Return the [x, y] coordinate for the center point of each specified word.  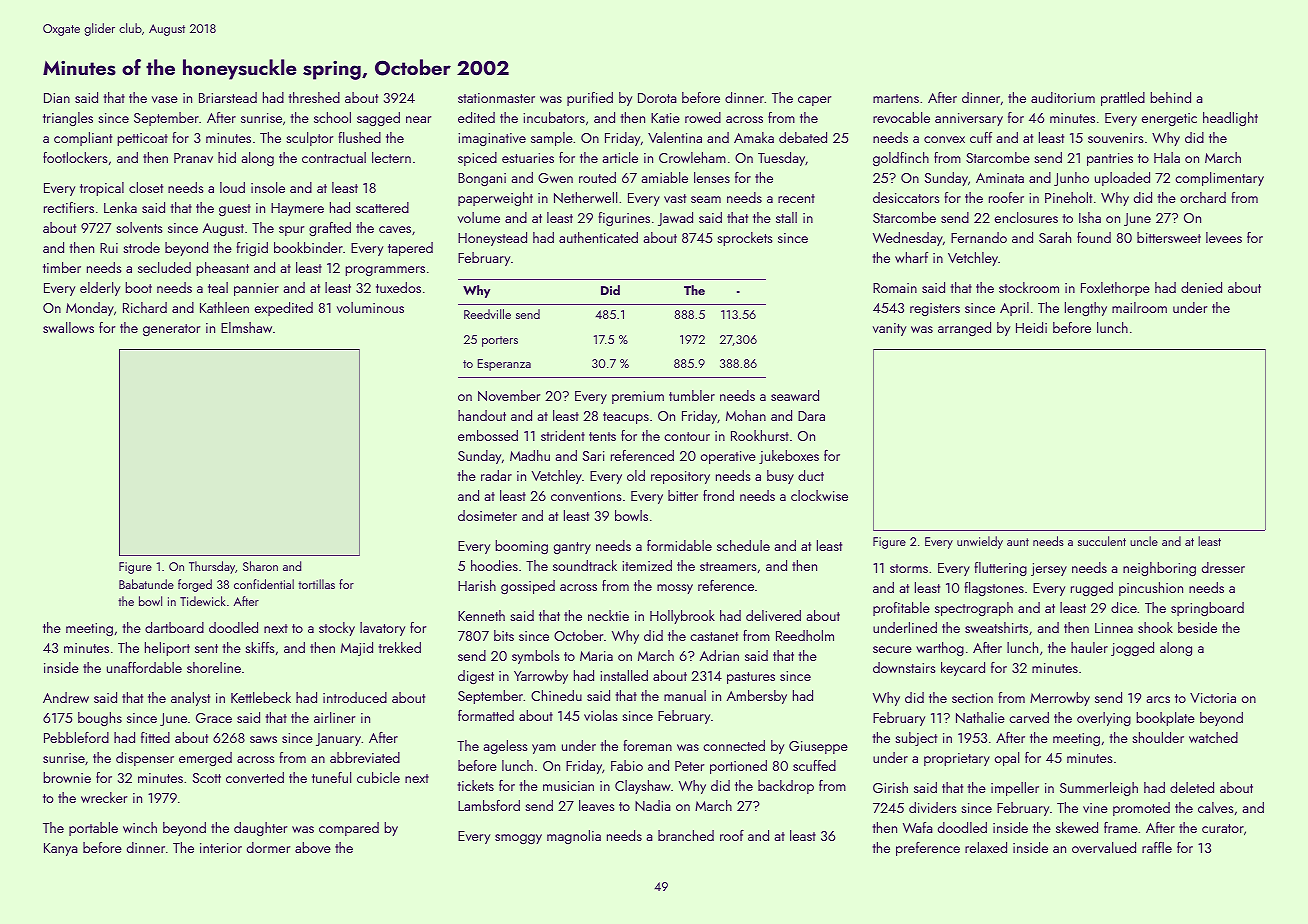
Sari [593, 456]
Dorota [657, 98]
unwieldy [980, 542]
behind [1170, 97]
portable [93, 829]
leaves [597, 805]
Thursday [212, 567]
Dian [57, 98]
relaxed [986, 847]
